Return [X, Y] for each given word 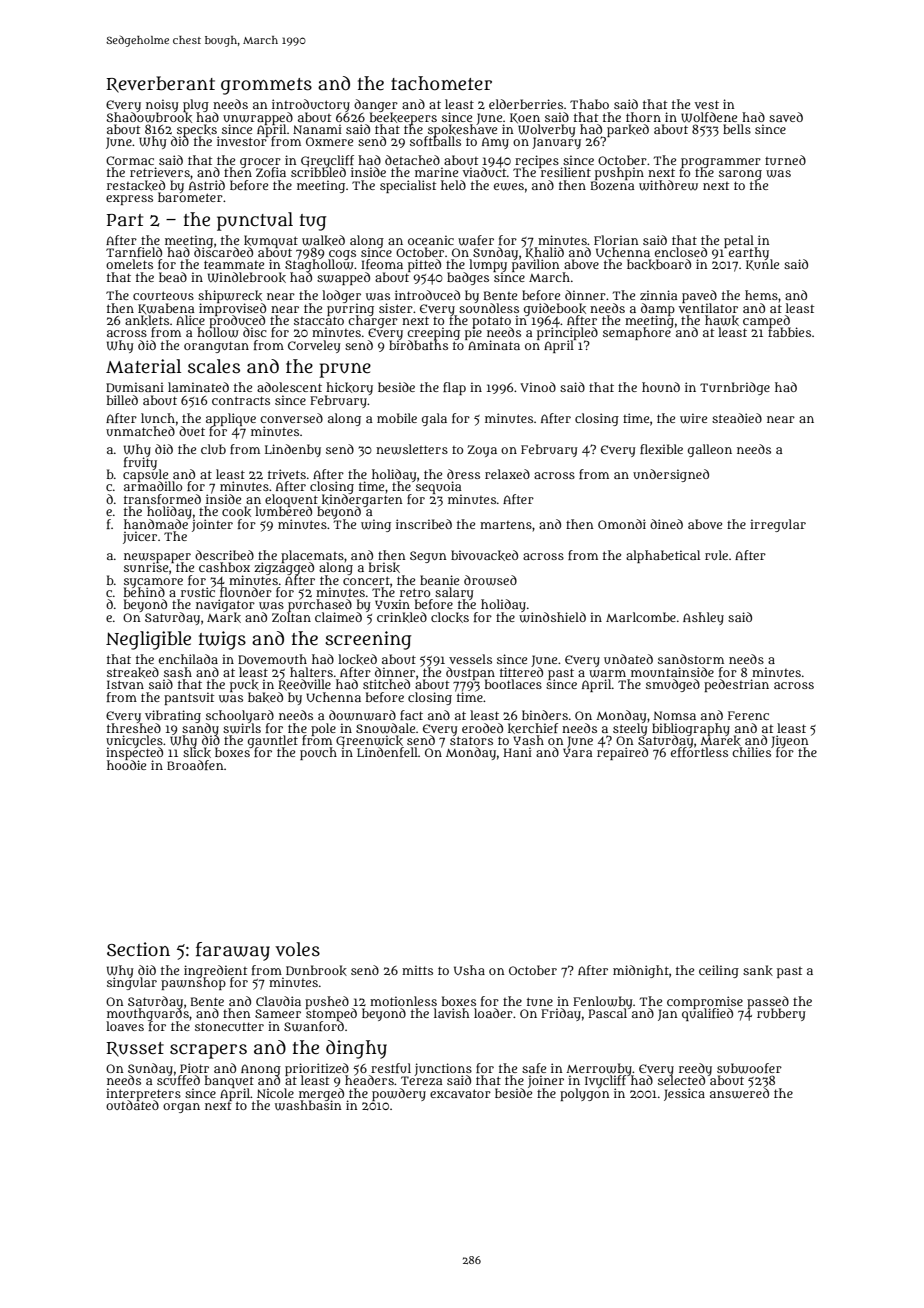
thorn [643, 117]
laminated [198, 387]
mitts [417, 970]
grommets [266, 86]
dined [666, 524]
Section [138, 949]
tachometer [441, 83]
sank [758, 970]
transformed [162, 499]
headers [369, 1080]
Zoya [482, 451]
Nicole [275, 1093]
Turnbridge [735, 388]
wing [376, 525]
